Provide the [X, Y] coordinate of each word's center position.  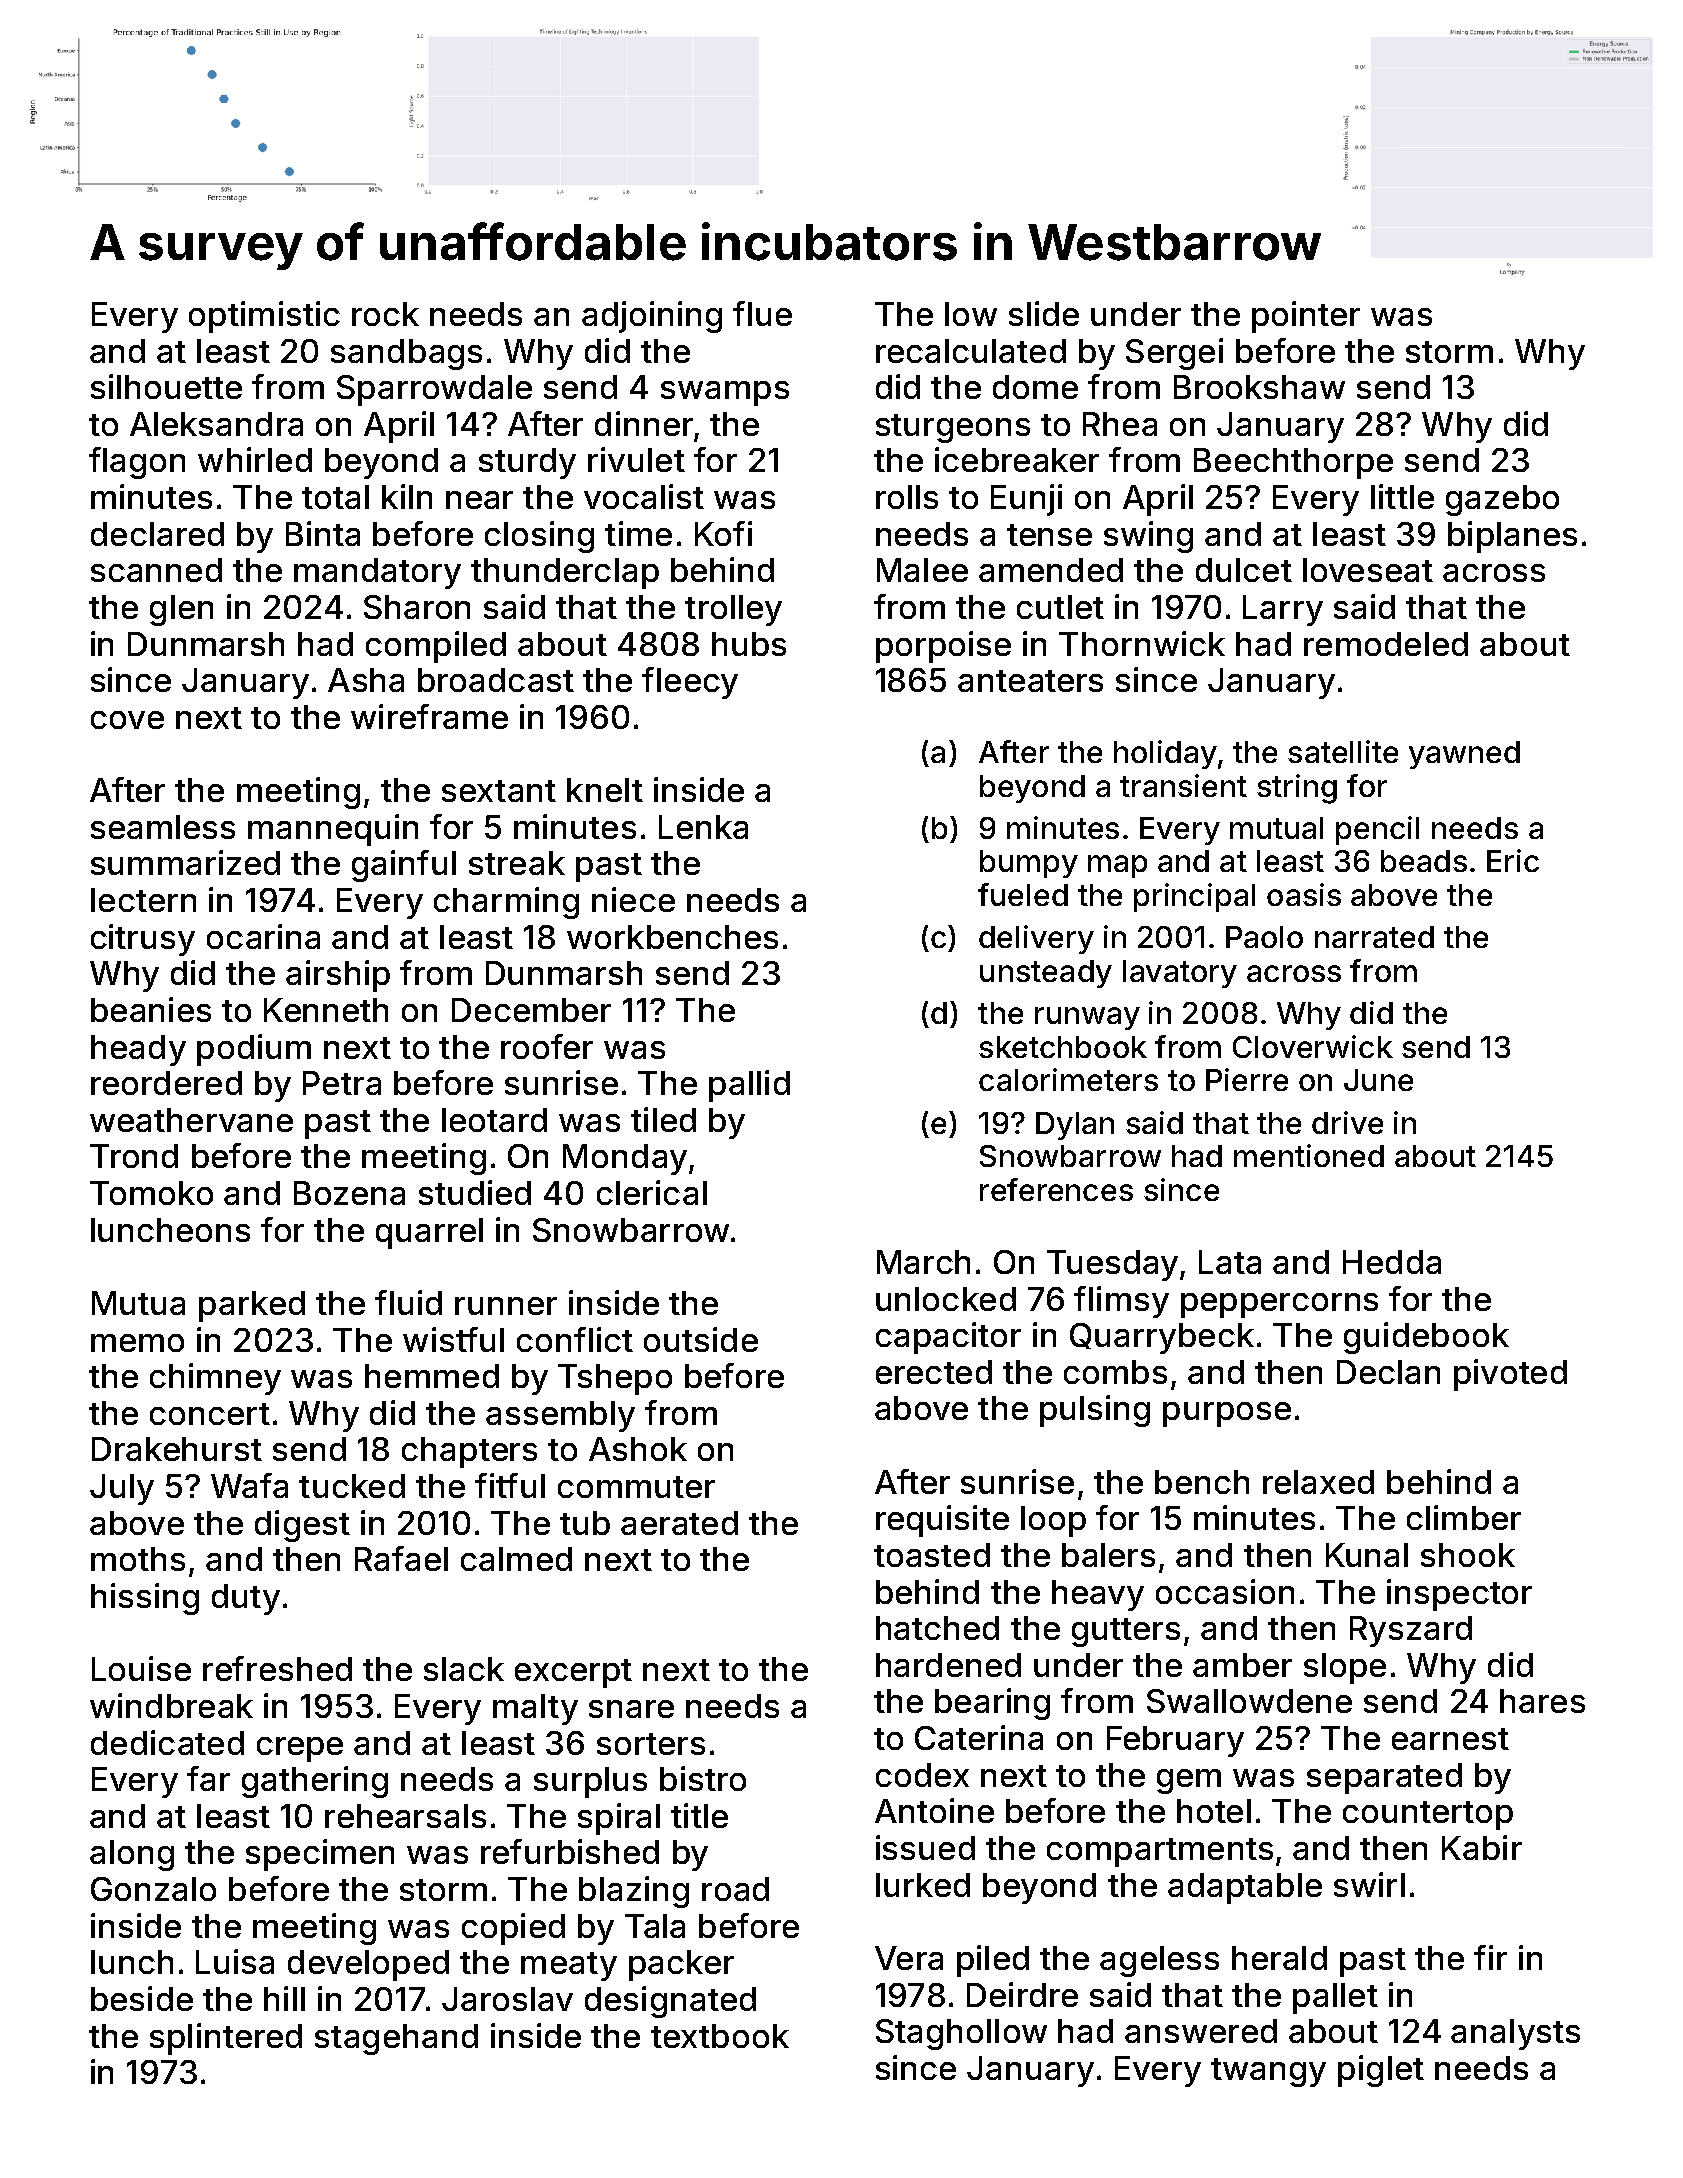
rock [385, 314]
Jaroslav [507, 1999]
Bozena [349, 1193]
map [1117, 866]
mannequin [333, 830]
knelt [605, 790]
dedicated [167, 1742]
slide [1044, 313]
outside [701, 1339]
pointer [1306, 317]
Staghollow [961, 2034]
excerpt [573, 1673]
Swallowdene [1249, 1701]
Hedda [1392, 1262]
